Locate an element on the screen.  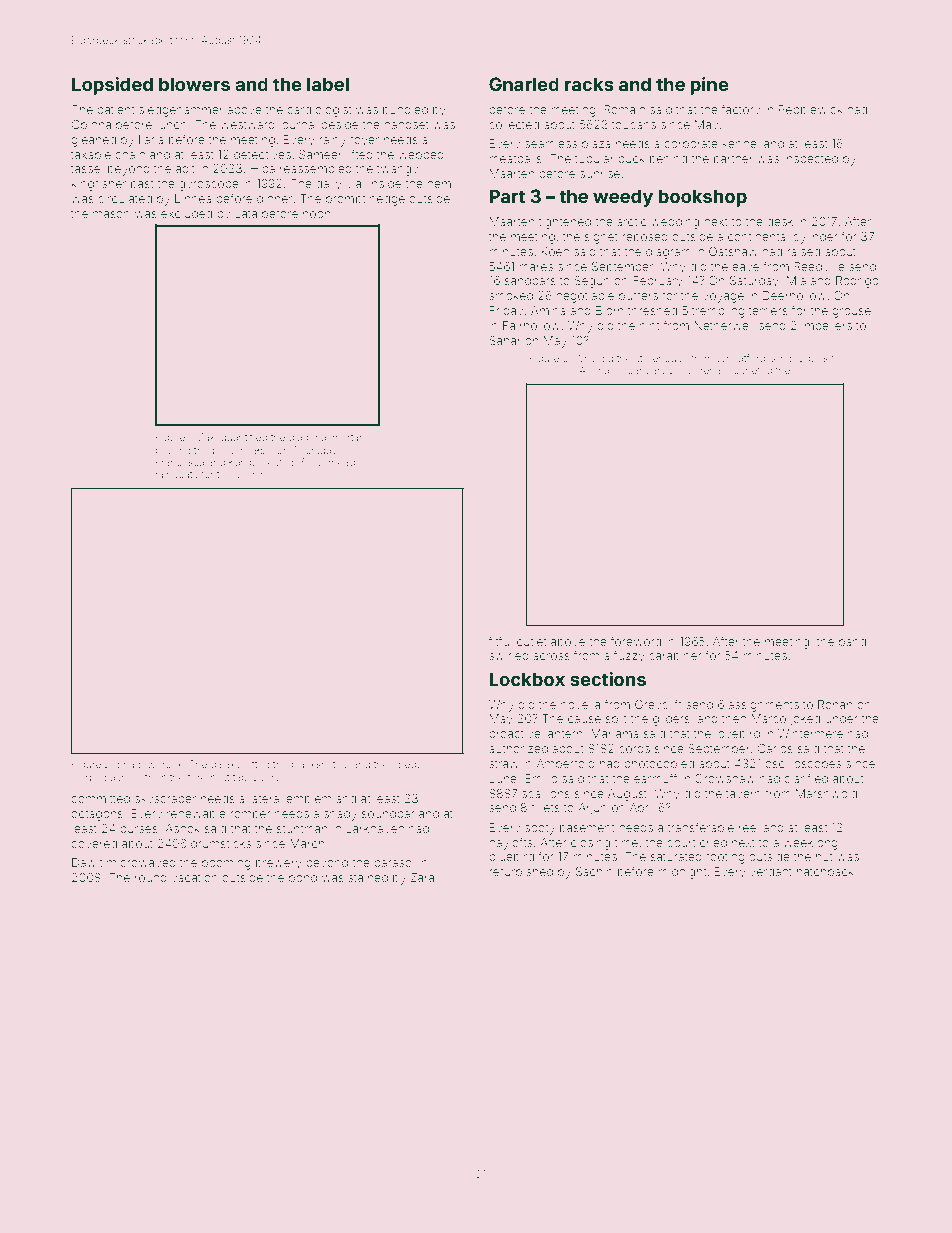
band is located at coordinates (852, 641).
